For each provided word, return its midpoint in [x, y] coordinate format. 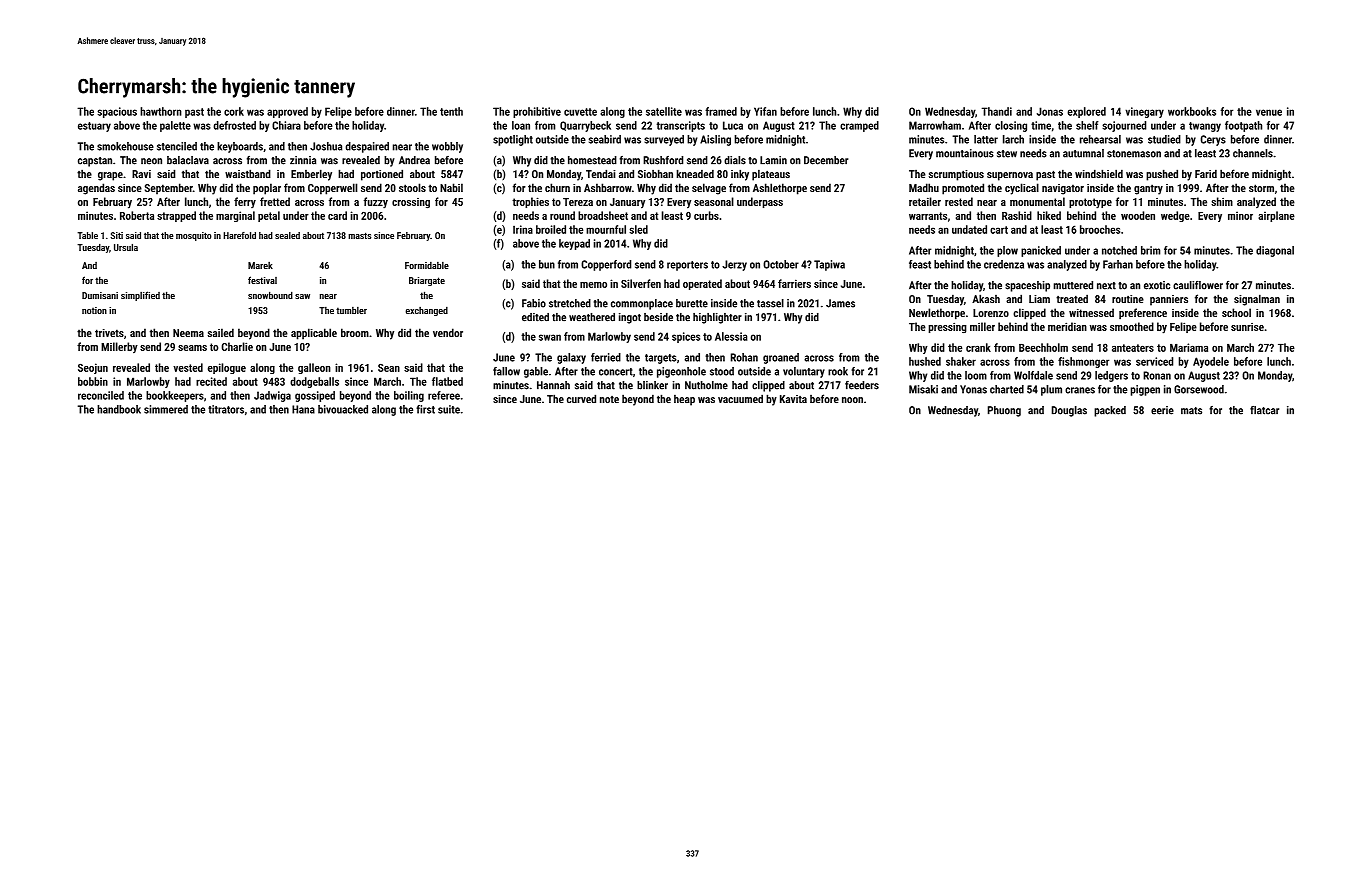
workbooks [1192, 111]
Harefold [239, 235]
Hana [303, 409]
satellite [664, 111]
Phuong [1004, 411]
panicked [1041, 251]
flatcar [1264, 410]
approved [287, 112]
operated [702, 284]
